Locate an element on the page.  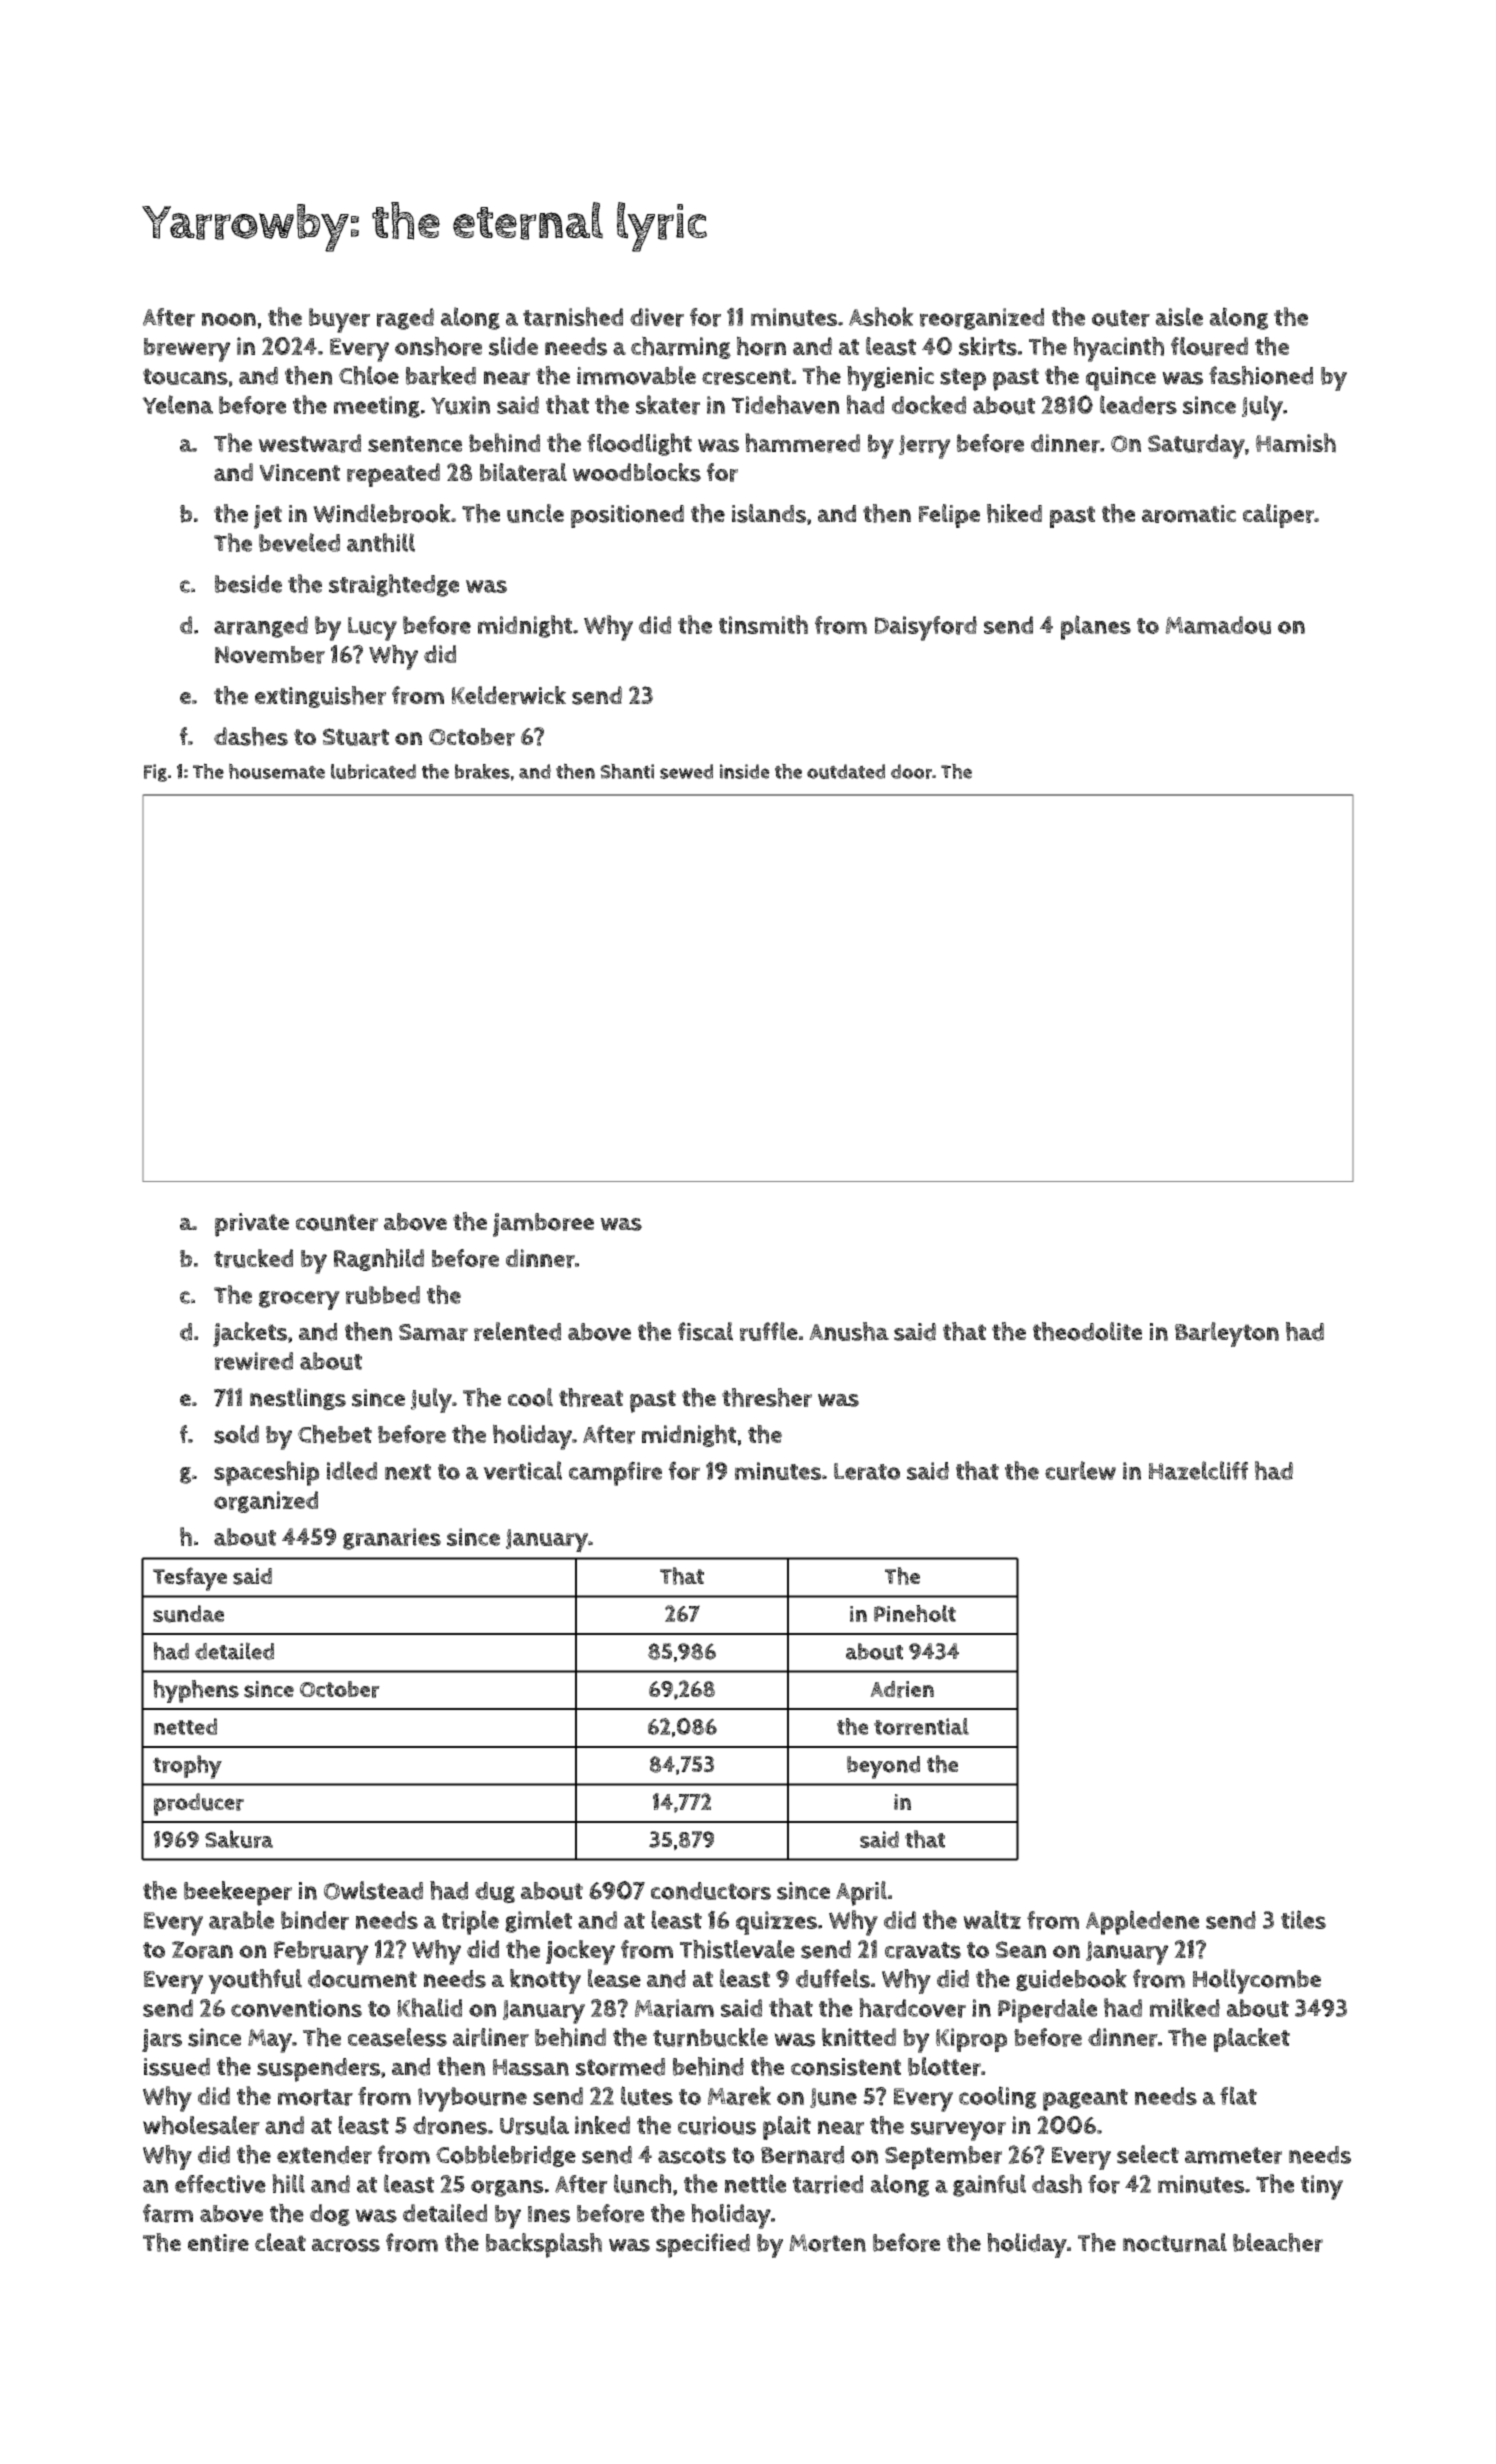
trophy is located at coordinates (187, 1767).
